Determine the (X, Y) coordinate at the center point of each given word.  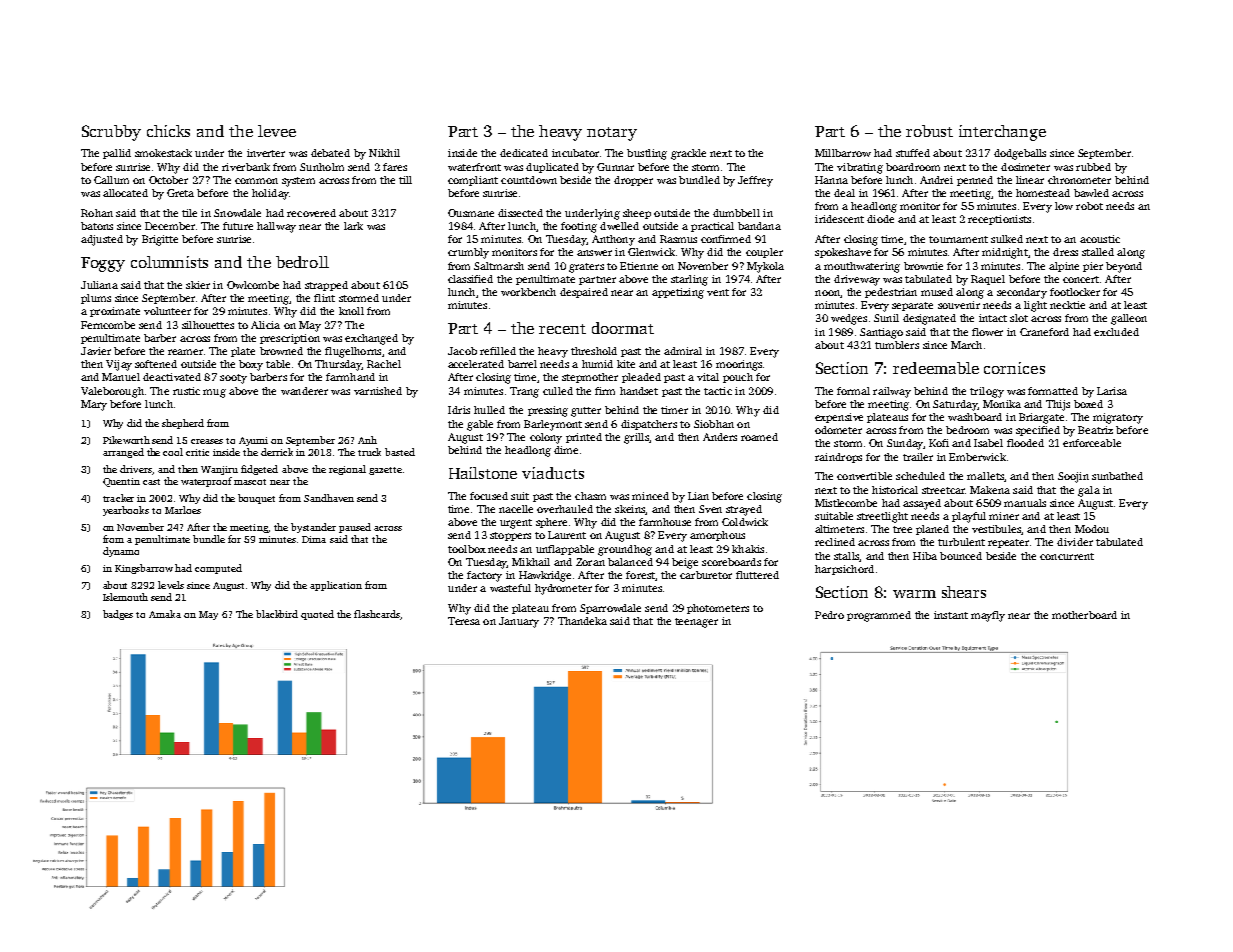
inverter (266, 153)
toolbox (467, 549)
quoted (317, 615)
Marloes (183, 510)
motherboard (1084, 615)
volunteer (167, 311)
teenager (696, 623)
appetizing (678, 293)
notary (612, 134)
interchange (1002, 133)
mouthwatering (862, 267)
